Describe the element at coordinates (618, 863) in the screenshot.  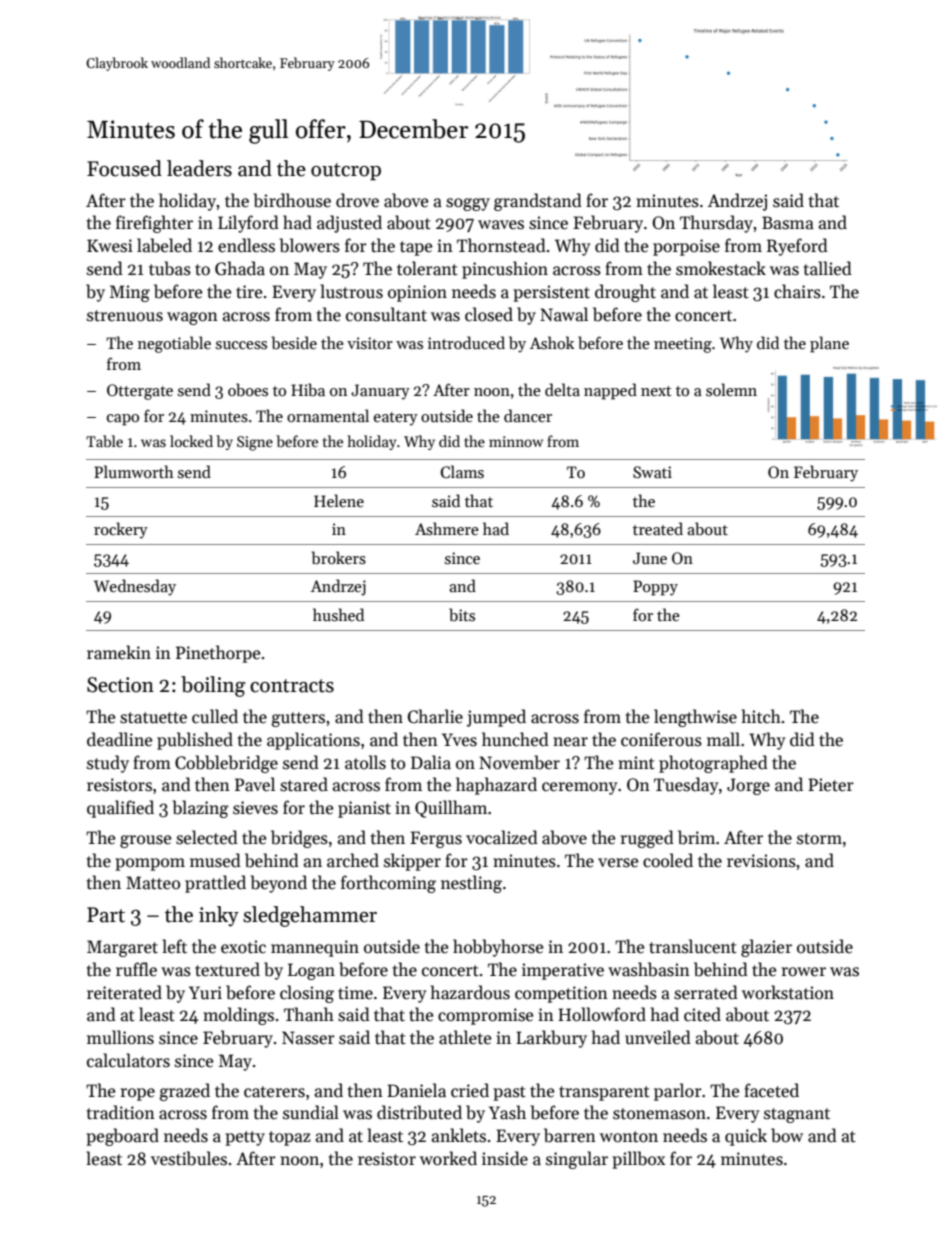
I see `verse` at that location.
